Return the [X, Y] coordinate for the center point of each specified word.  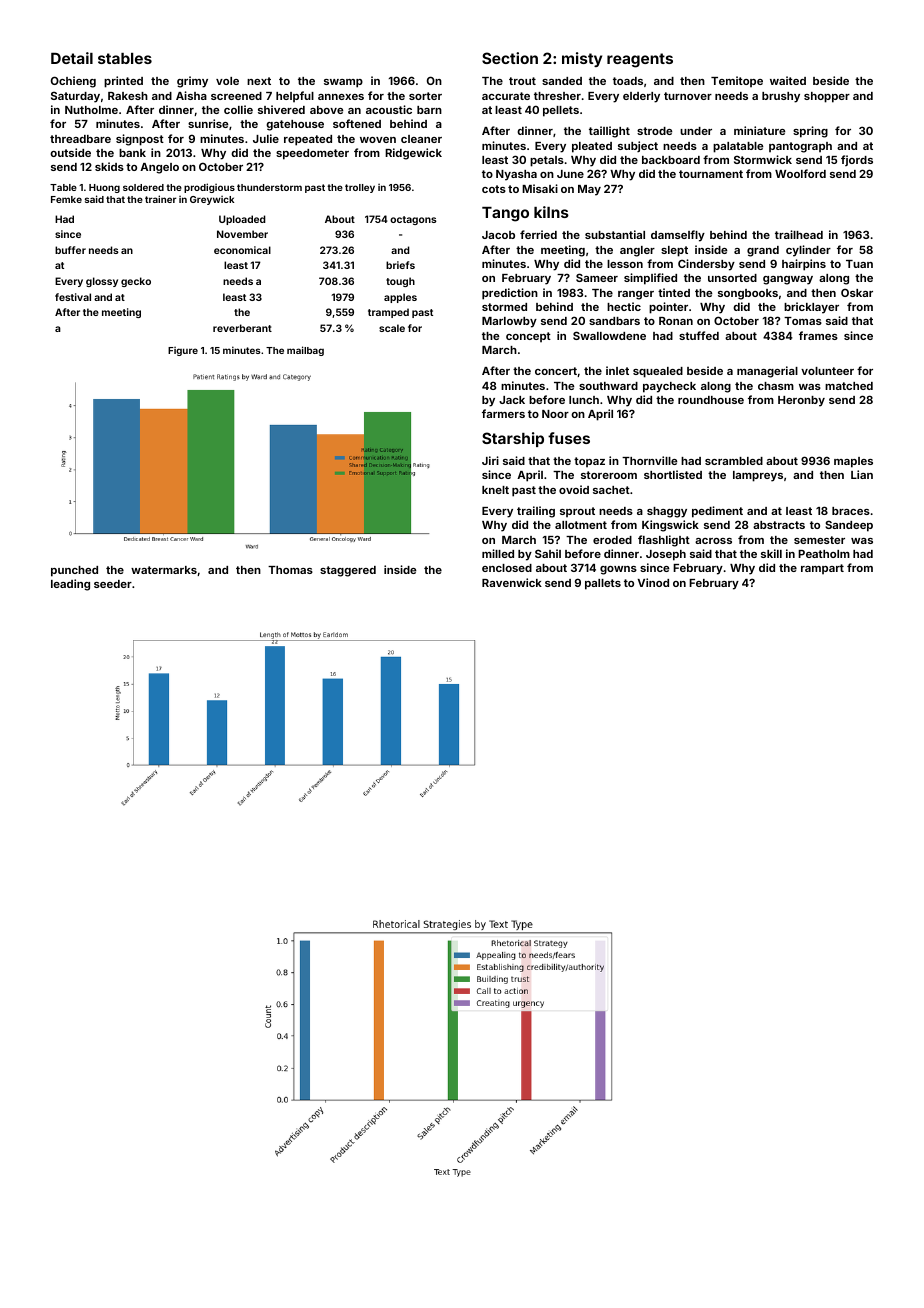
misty [582, 59]
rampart [822, 569]
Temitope [737, 82]
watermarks [164, 570]
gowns [618, 570]
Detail [72, 58]
